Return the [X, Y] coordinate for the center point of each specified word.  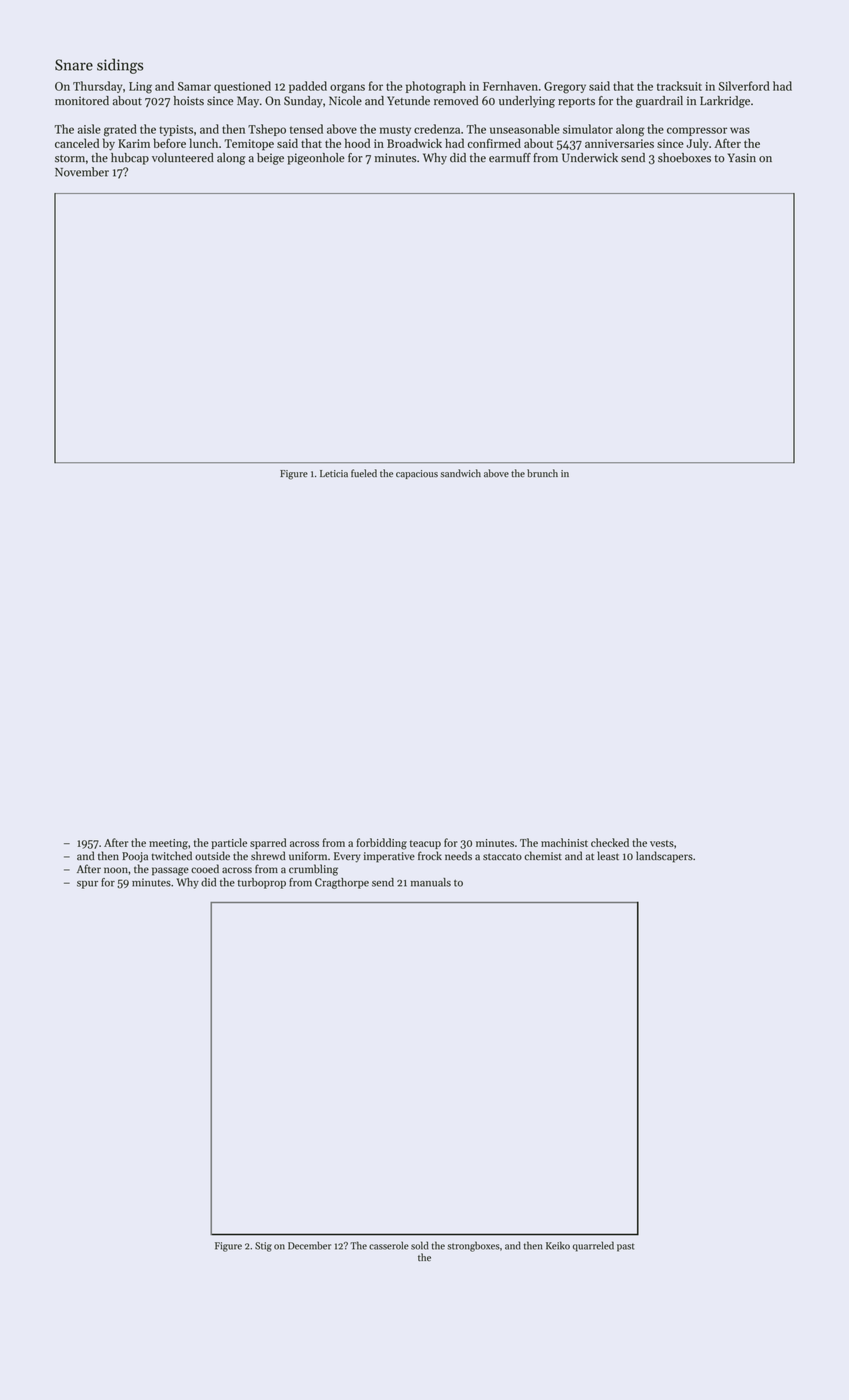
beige [270, 159]
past [625, 1247]
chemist [543, 856]
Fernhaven [510, 86]
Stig [263, 1247]
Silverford [744, 86]
